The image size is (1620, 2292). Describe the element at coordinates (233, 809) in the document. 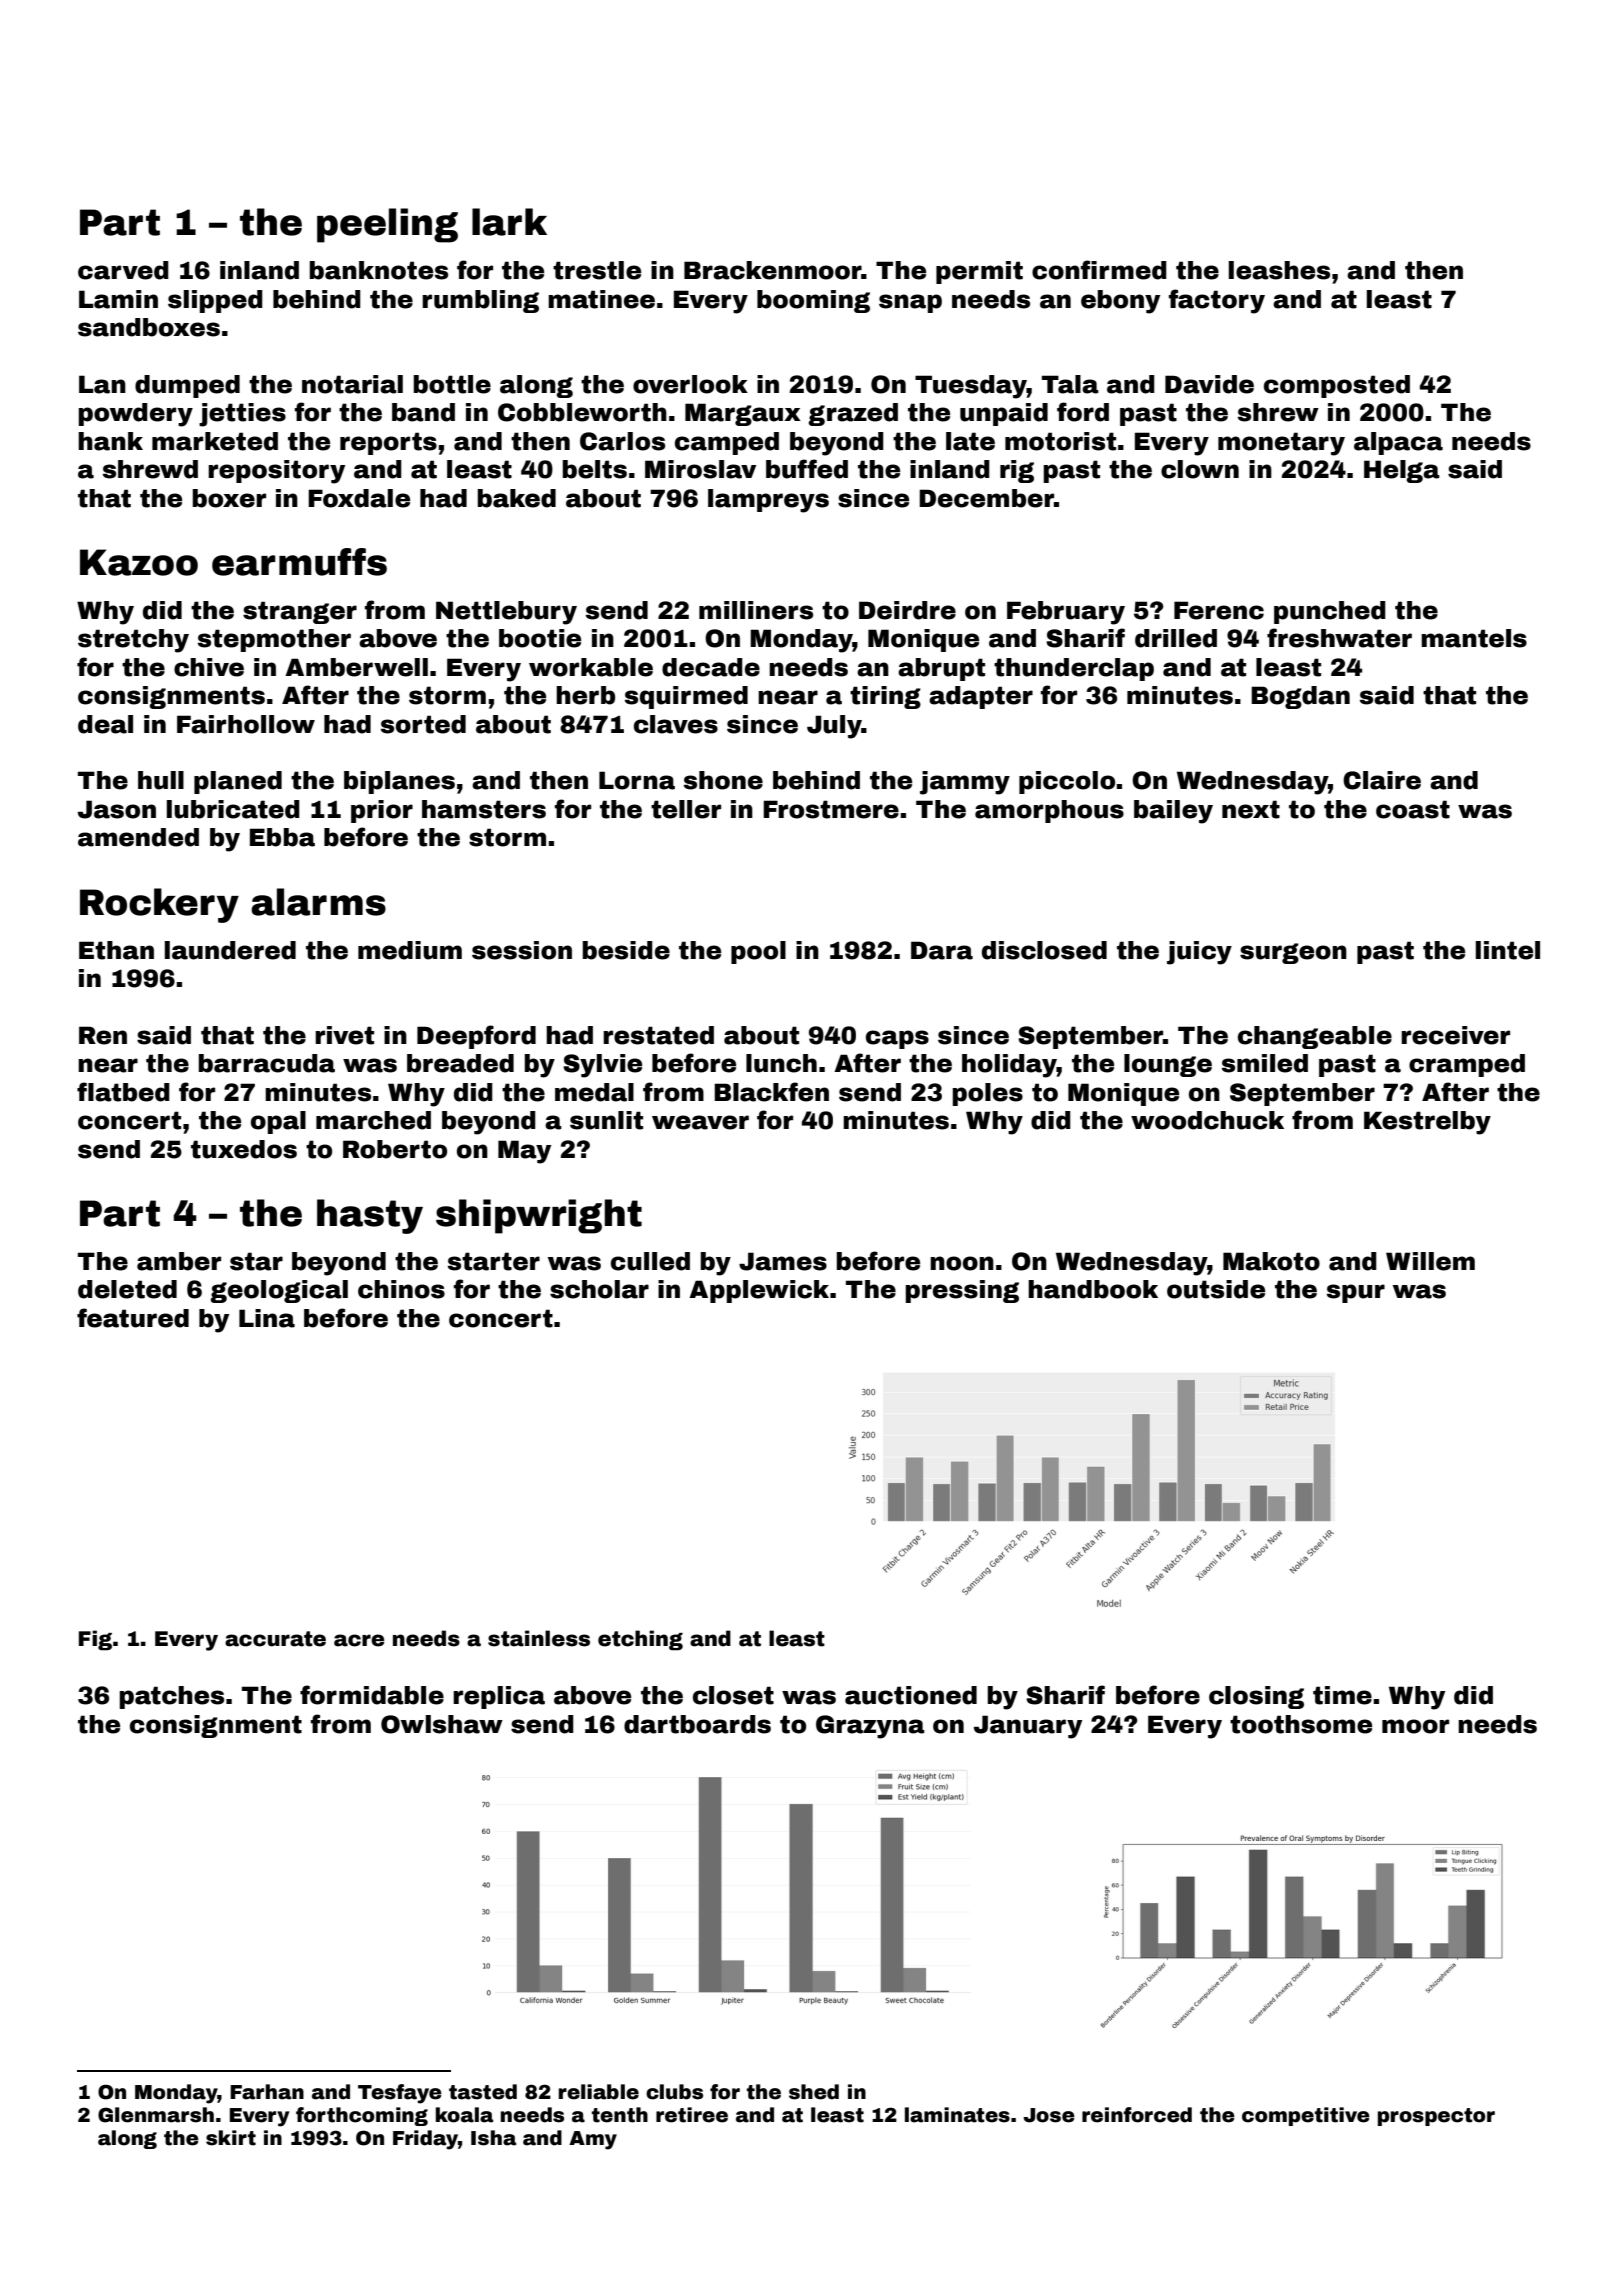

I see `lubricated` at that location.
